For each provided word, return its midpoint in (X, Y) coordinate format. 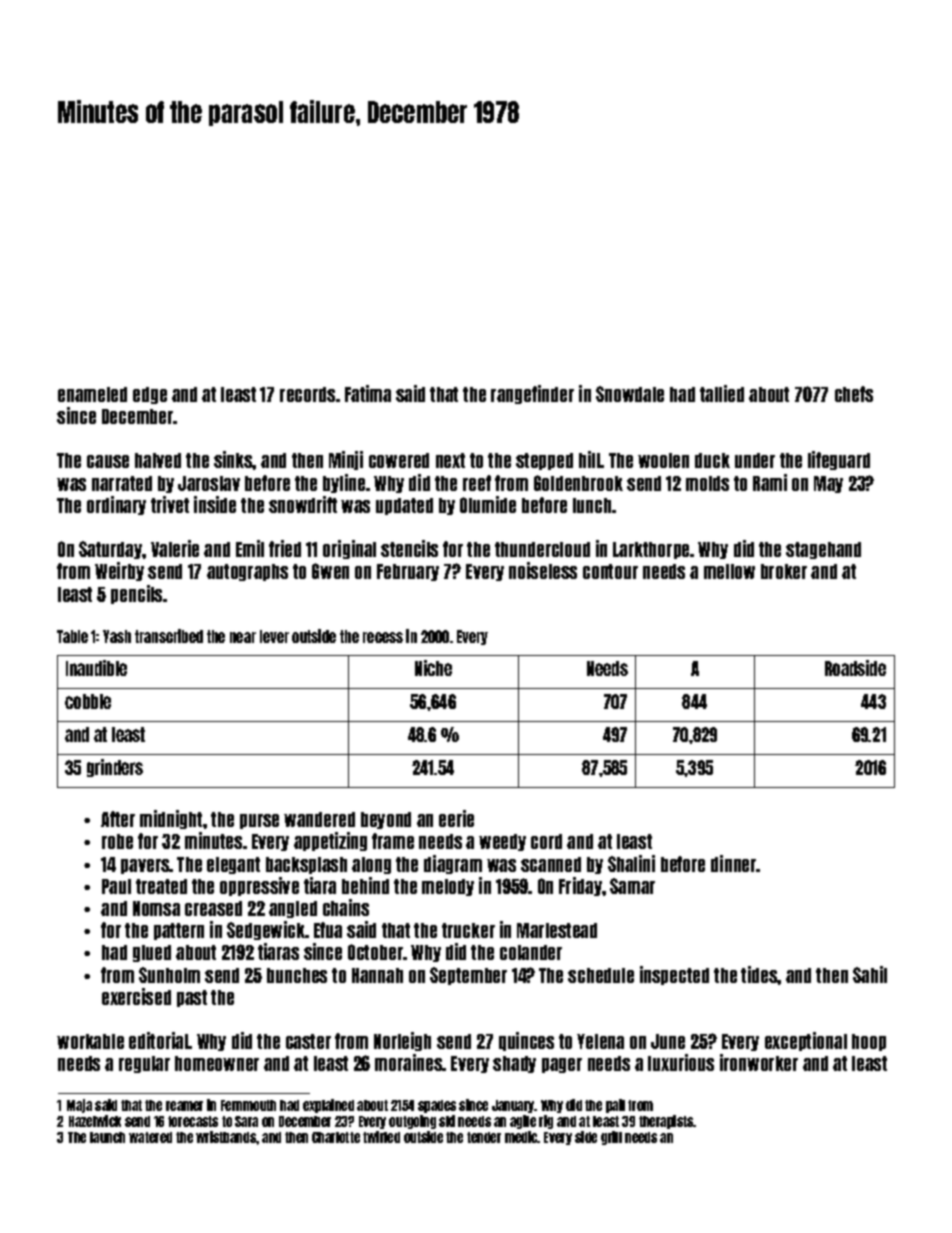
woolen (663, 460)
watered (150, 1137)
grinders (115, 768)
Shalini (631, 863)
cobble (88, 701)
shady (514, 1064)
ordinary (116, 505)
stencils (409, 548)
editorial (159, 1040)
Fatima (368, 393)
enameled (92, 394)
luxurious (681, 1062)
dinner (734, 863)
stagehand (823, 550)
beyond (386, 820)
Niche (433, 668)
